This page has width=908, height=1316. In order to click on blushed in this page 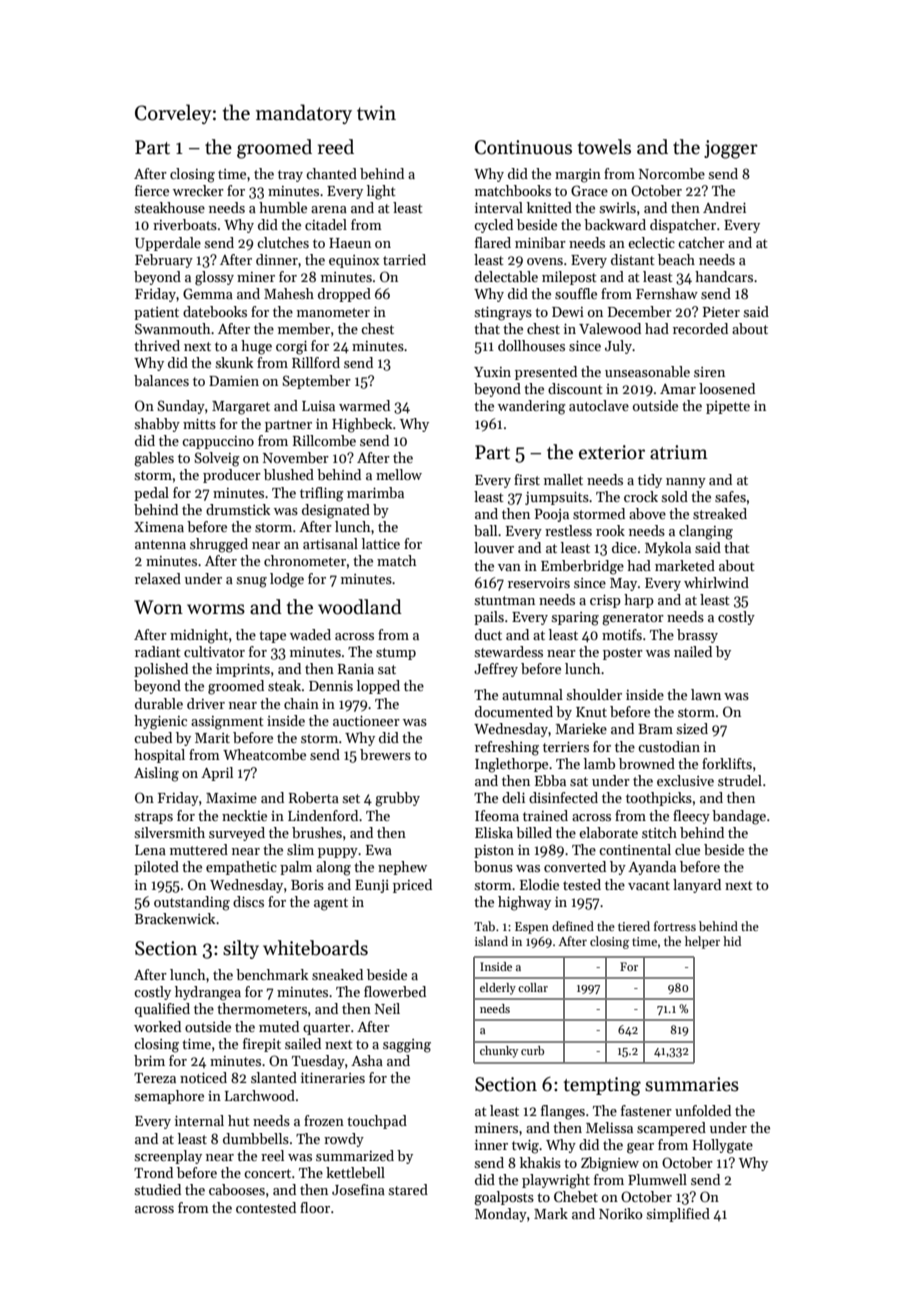, I will do `click(289, 474)`.
